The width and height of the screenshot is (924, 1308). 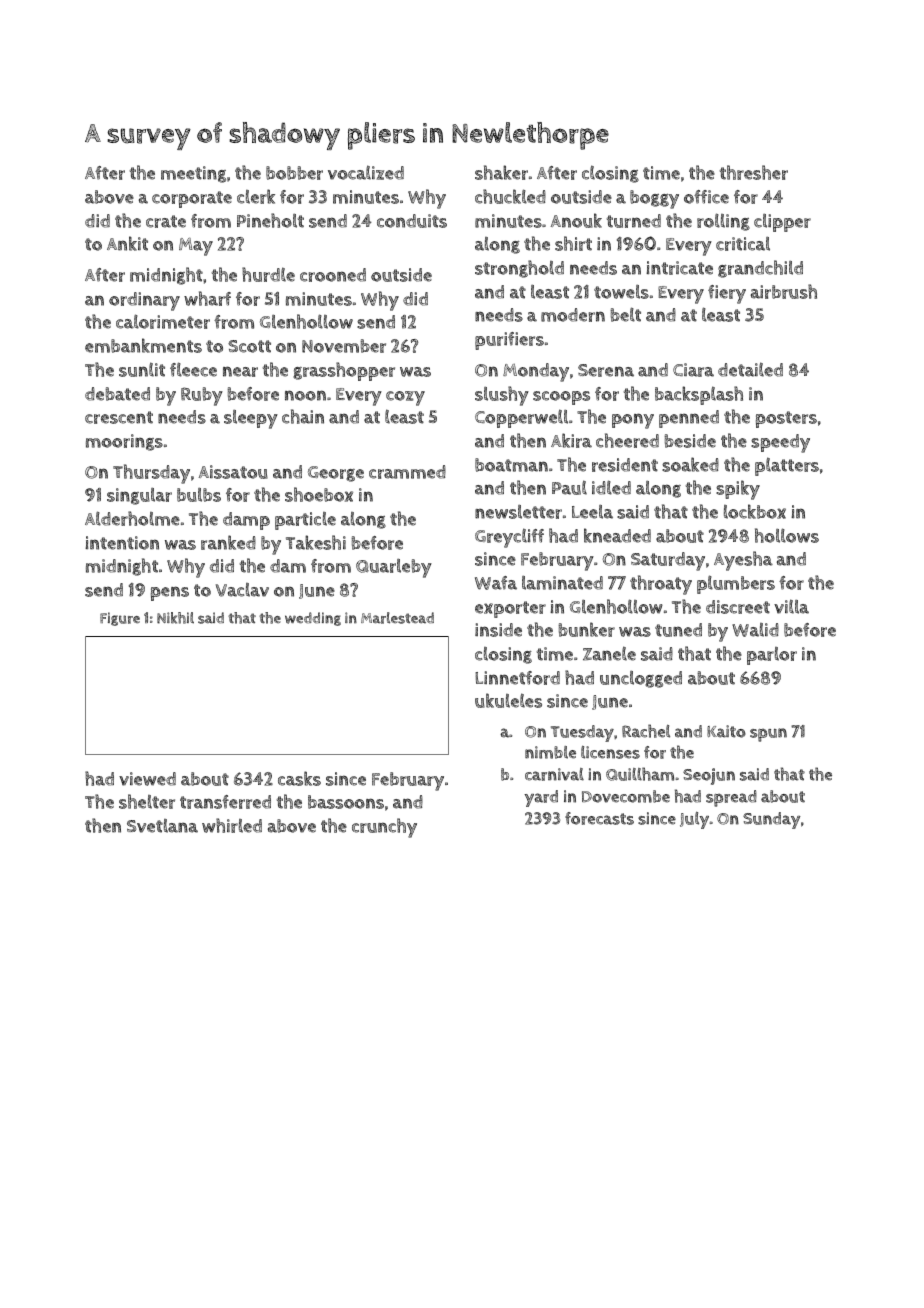 What do you see at coordinates (294, 173) in the screenshot?
I see `bobber` at bounding box center [294, 173].
